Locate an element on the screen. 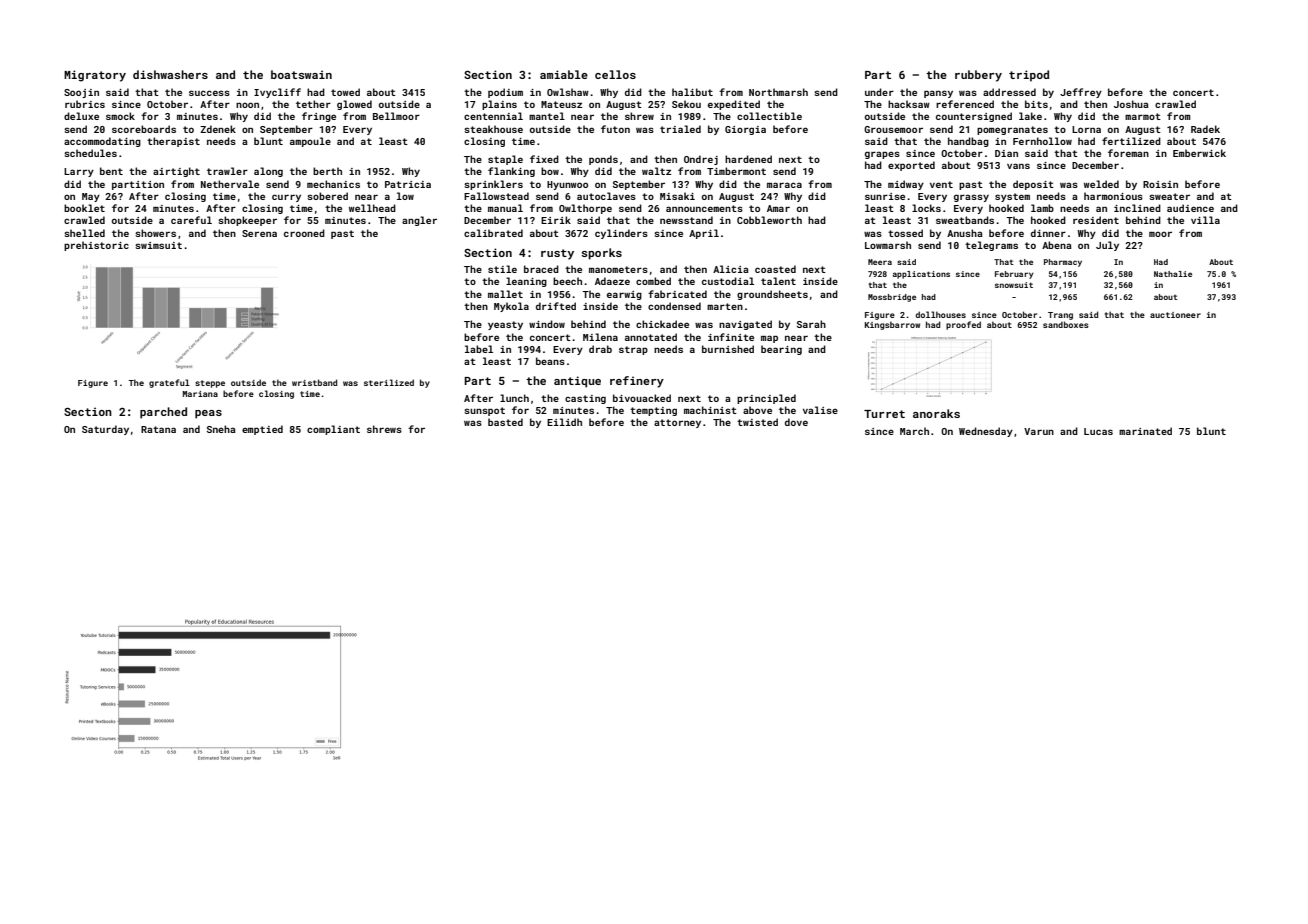 This screenshot has height=924, width=1308. Nathalie is located at coordinates (1173, 274).
